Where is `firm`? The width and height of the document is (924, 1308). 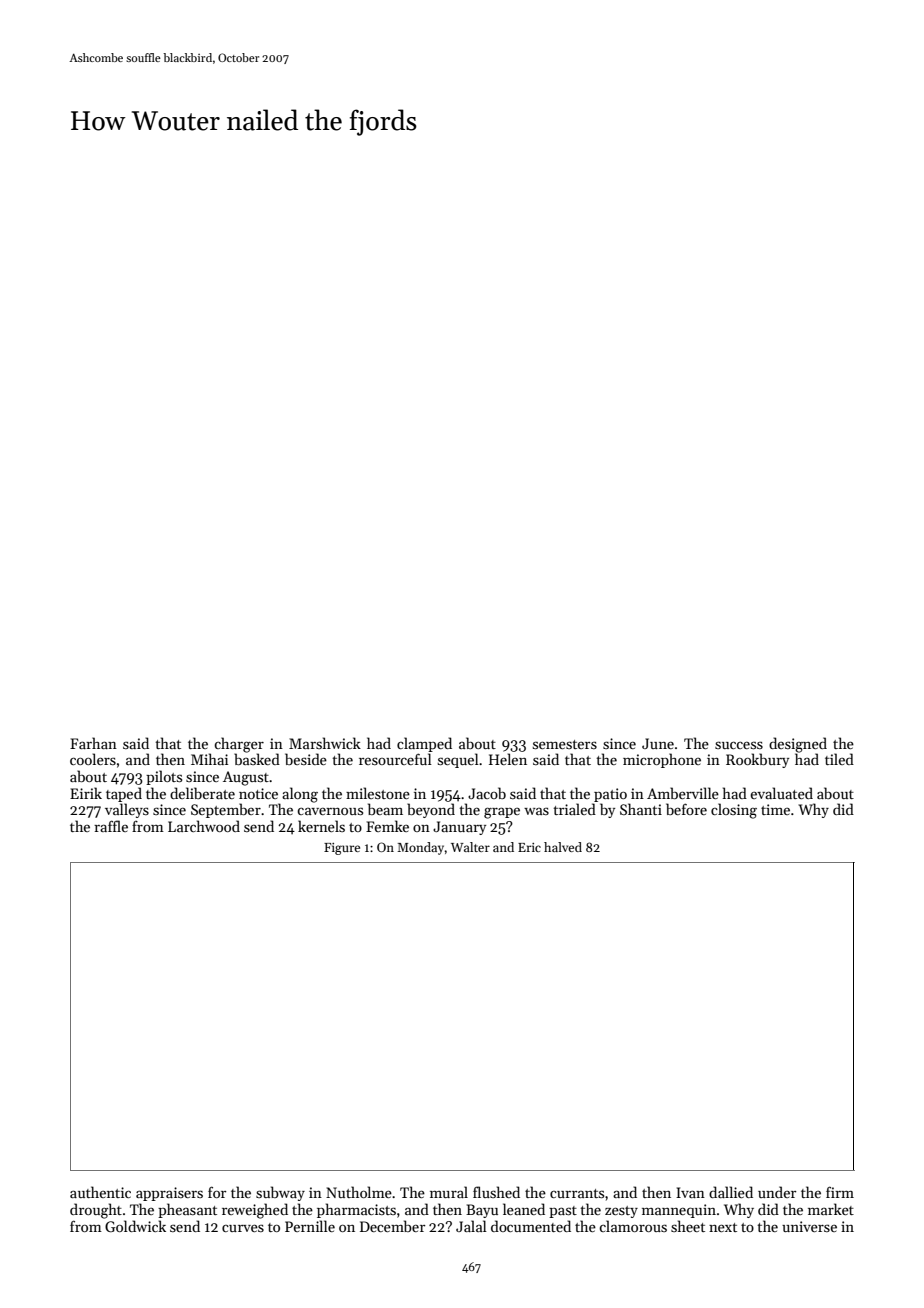
firm is located at coordinates (840, 1192).
